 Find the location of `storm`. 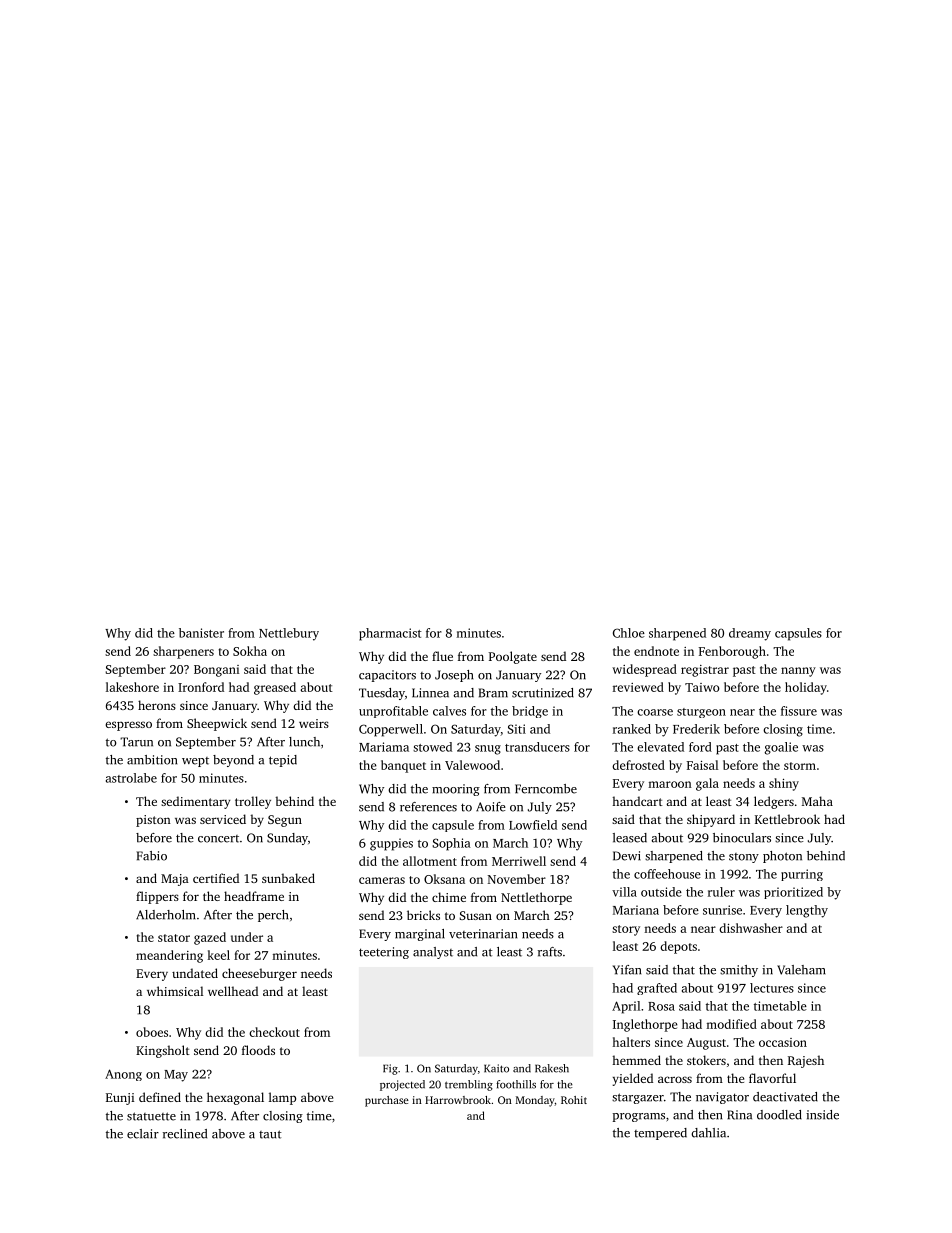

storm is located at coordinates (800, 766).
